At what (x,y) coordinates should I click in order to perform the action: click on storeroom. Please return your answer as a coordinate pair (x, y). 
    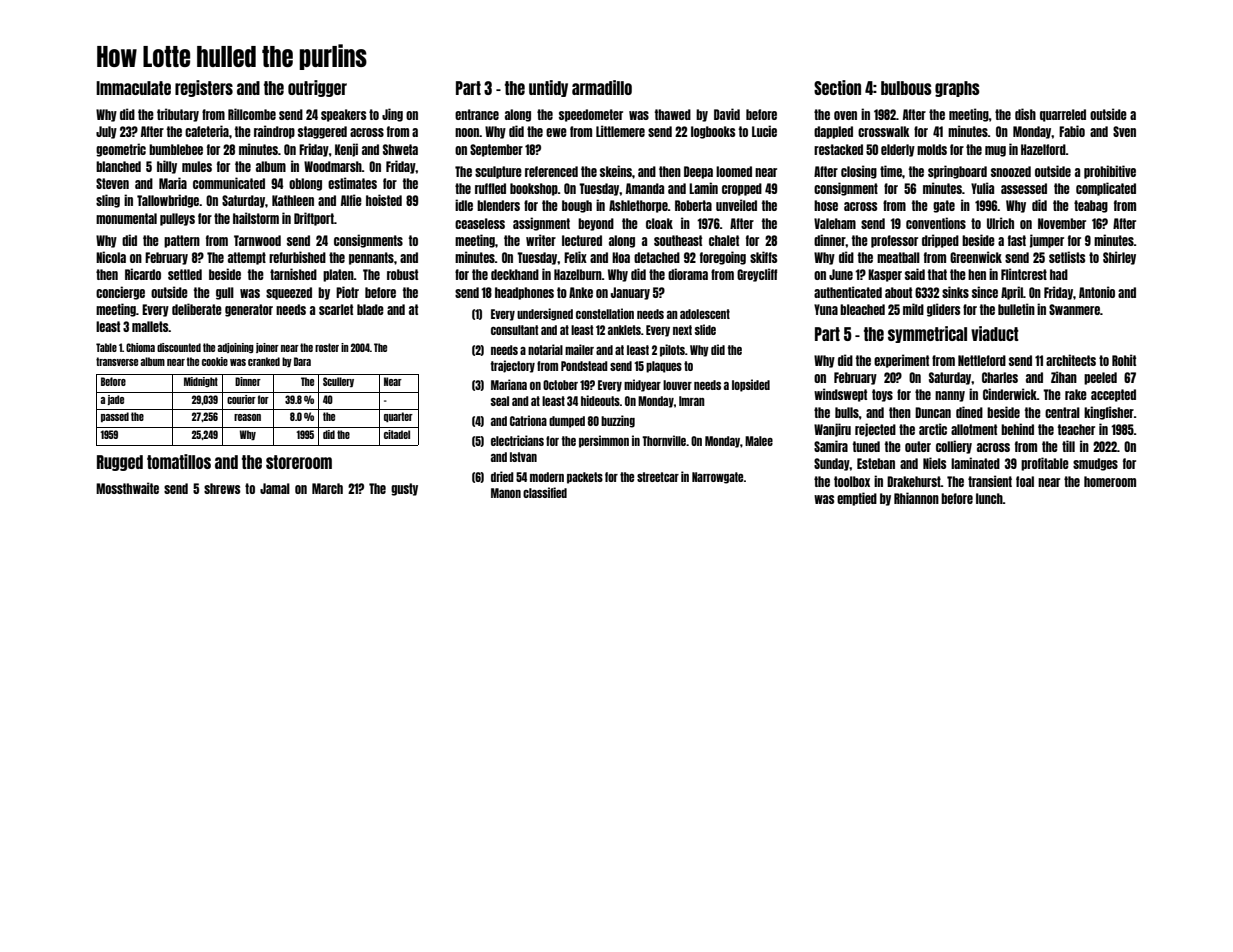
    Looking at the image, I should click on (299, 462).
